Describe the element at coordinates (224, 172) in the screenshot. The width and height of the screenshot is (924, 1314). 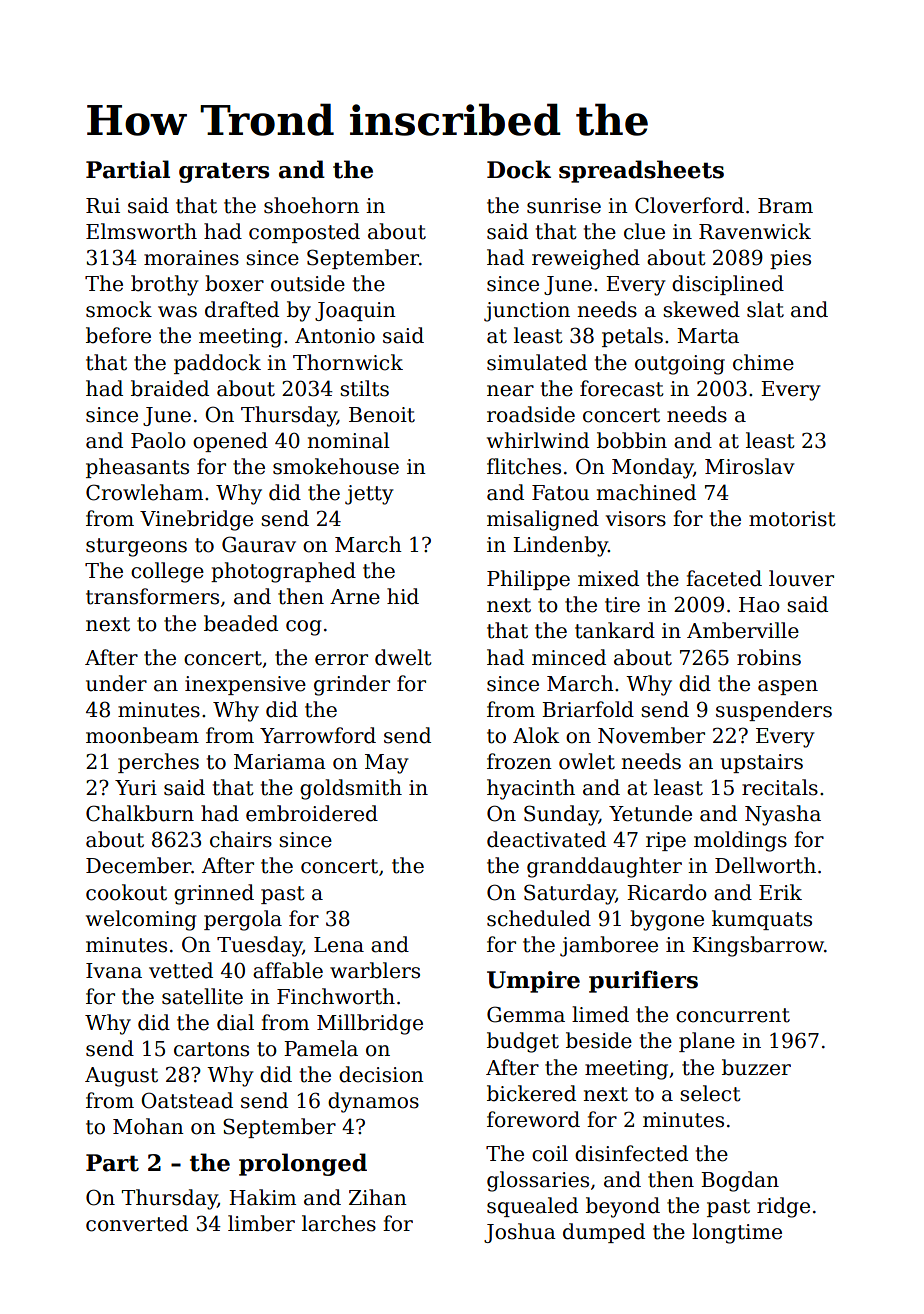
I see `graters` at that location.
